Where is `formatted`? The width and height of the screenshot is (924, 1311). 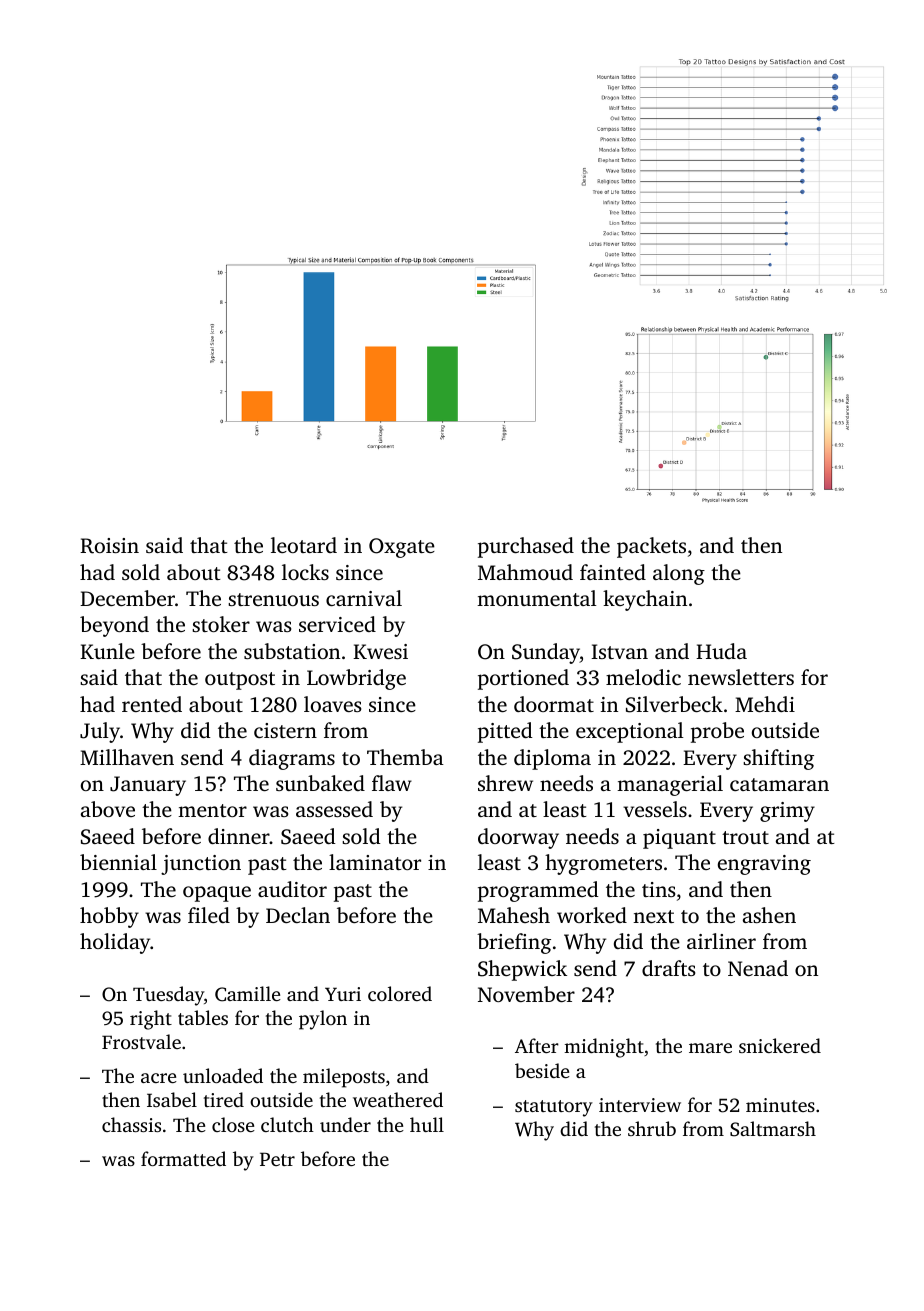 formatted is located at coordinates (183, 1158).
